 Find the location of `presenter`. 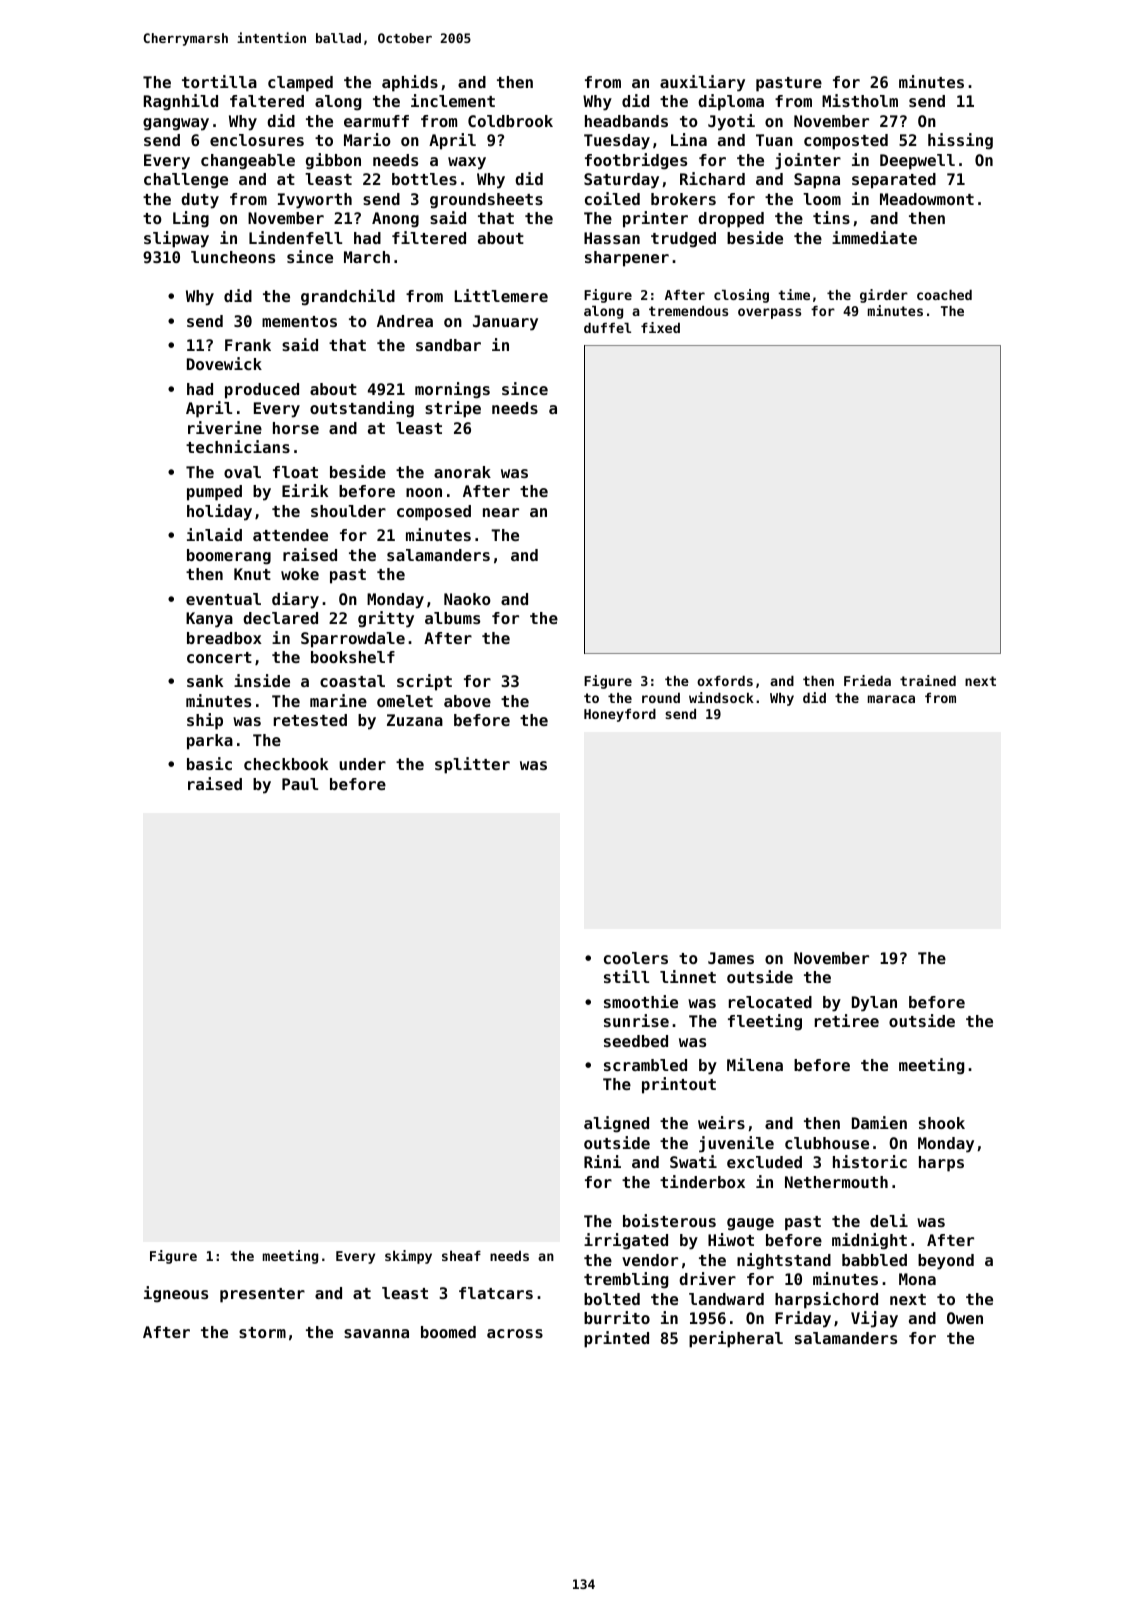

presenter is located at coordinates (262, 1295).
